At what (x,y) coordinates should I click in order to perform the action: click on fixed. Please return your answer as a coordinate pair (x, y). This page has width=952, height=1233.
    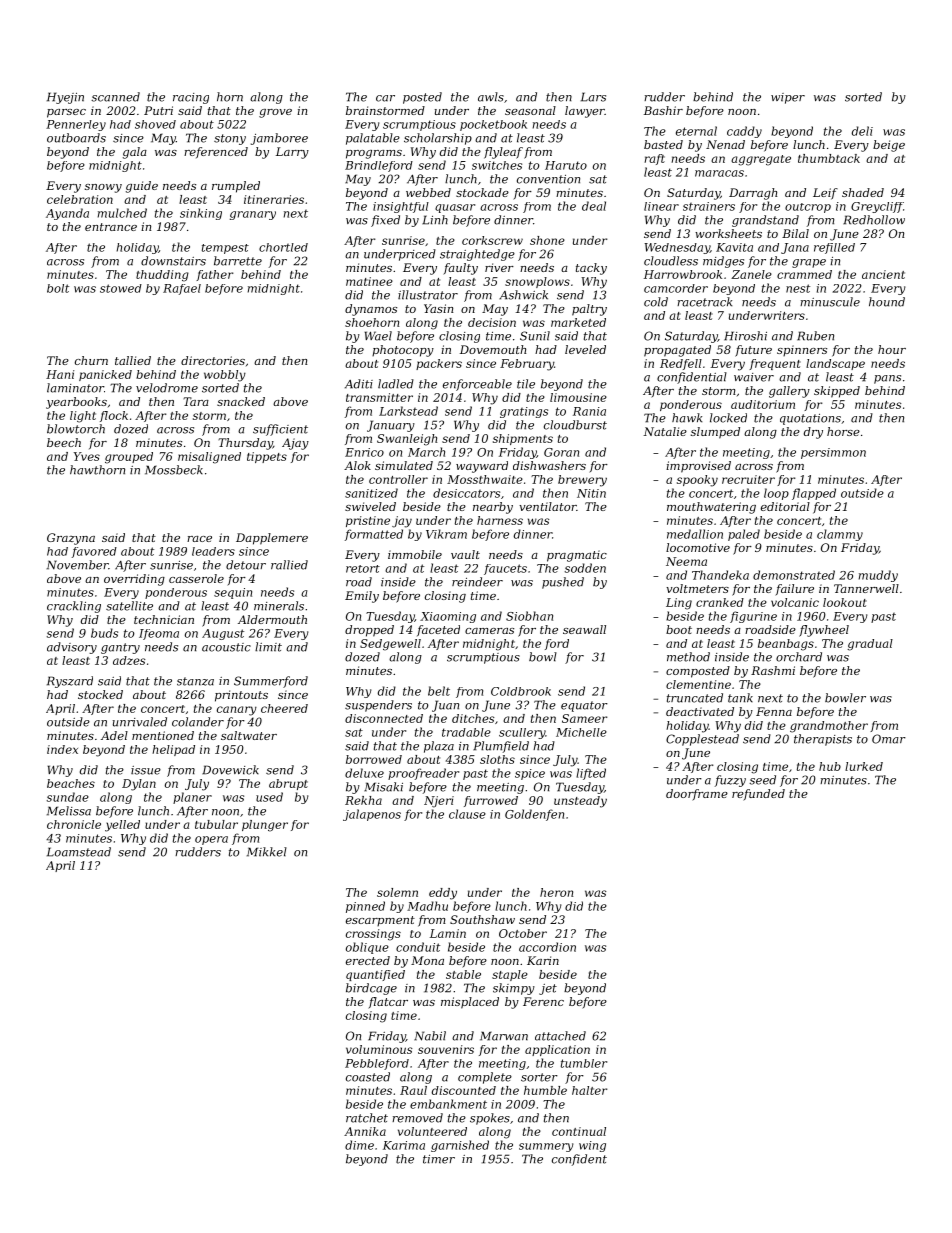
    Looking at the image, I should click on (385, 221).
